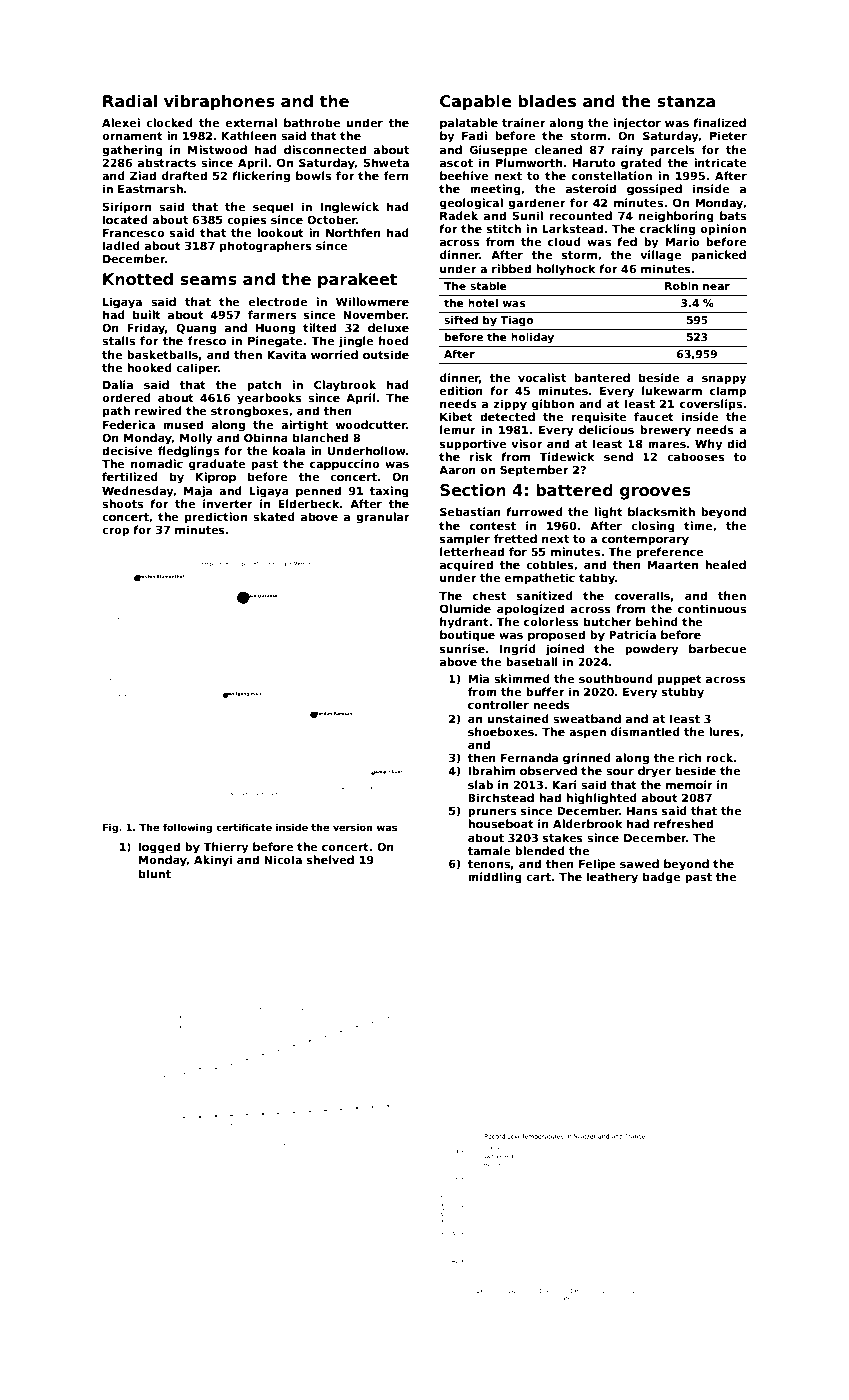  Describe the element at coordinates (158, 410) in the screenshot. I see `rewired` at that location.
